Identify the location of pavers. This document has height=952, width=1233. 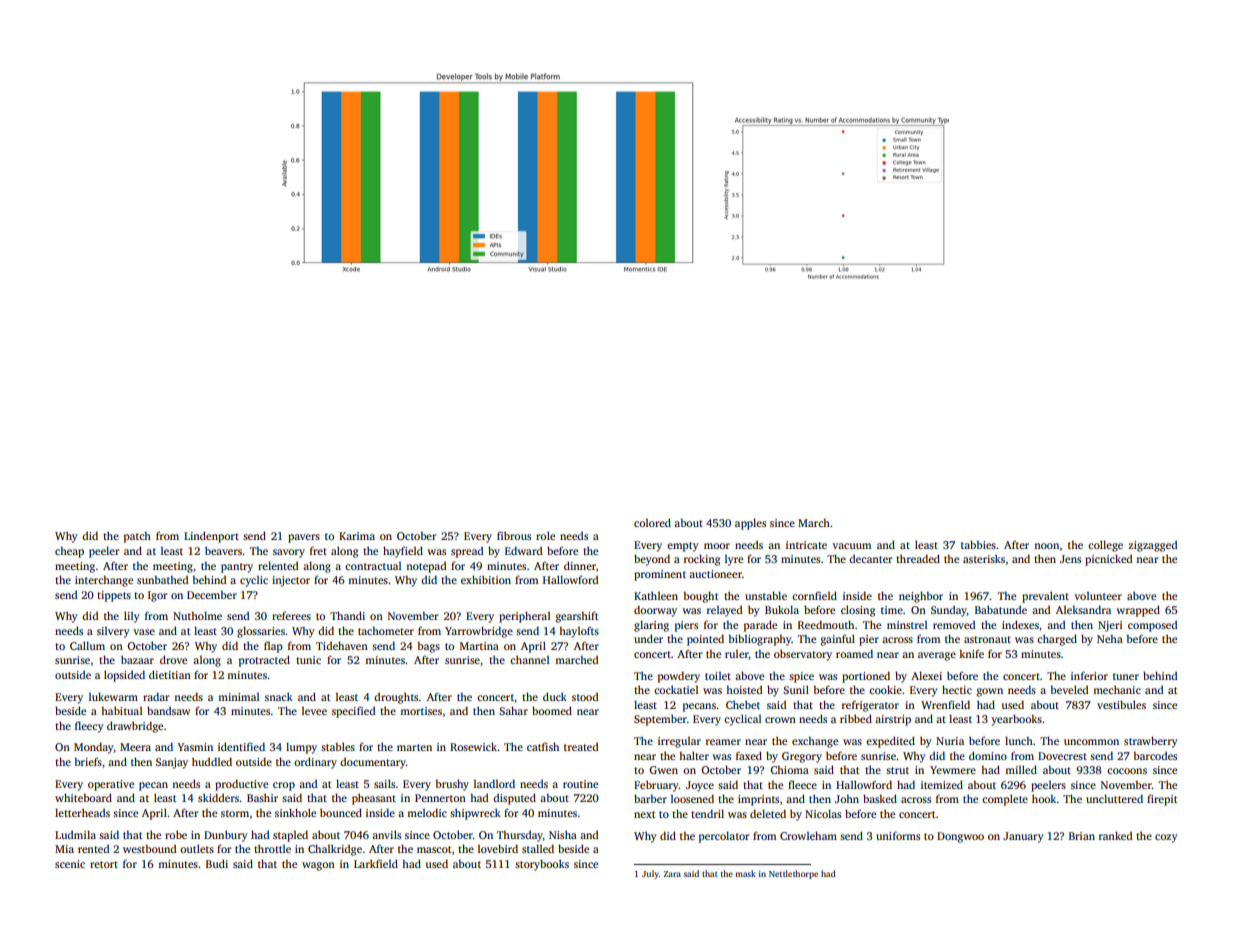
(304, 538).
